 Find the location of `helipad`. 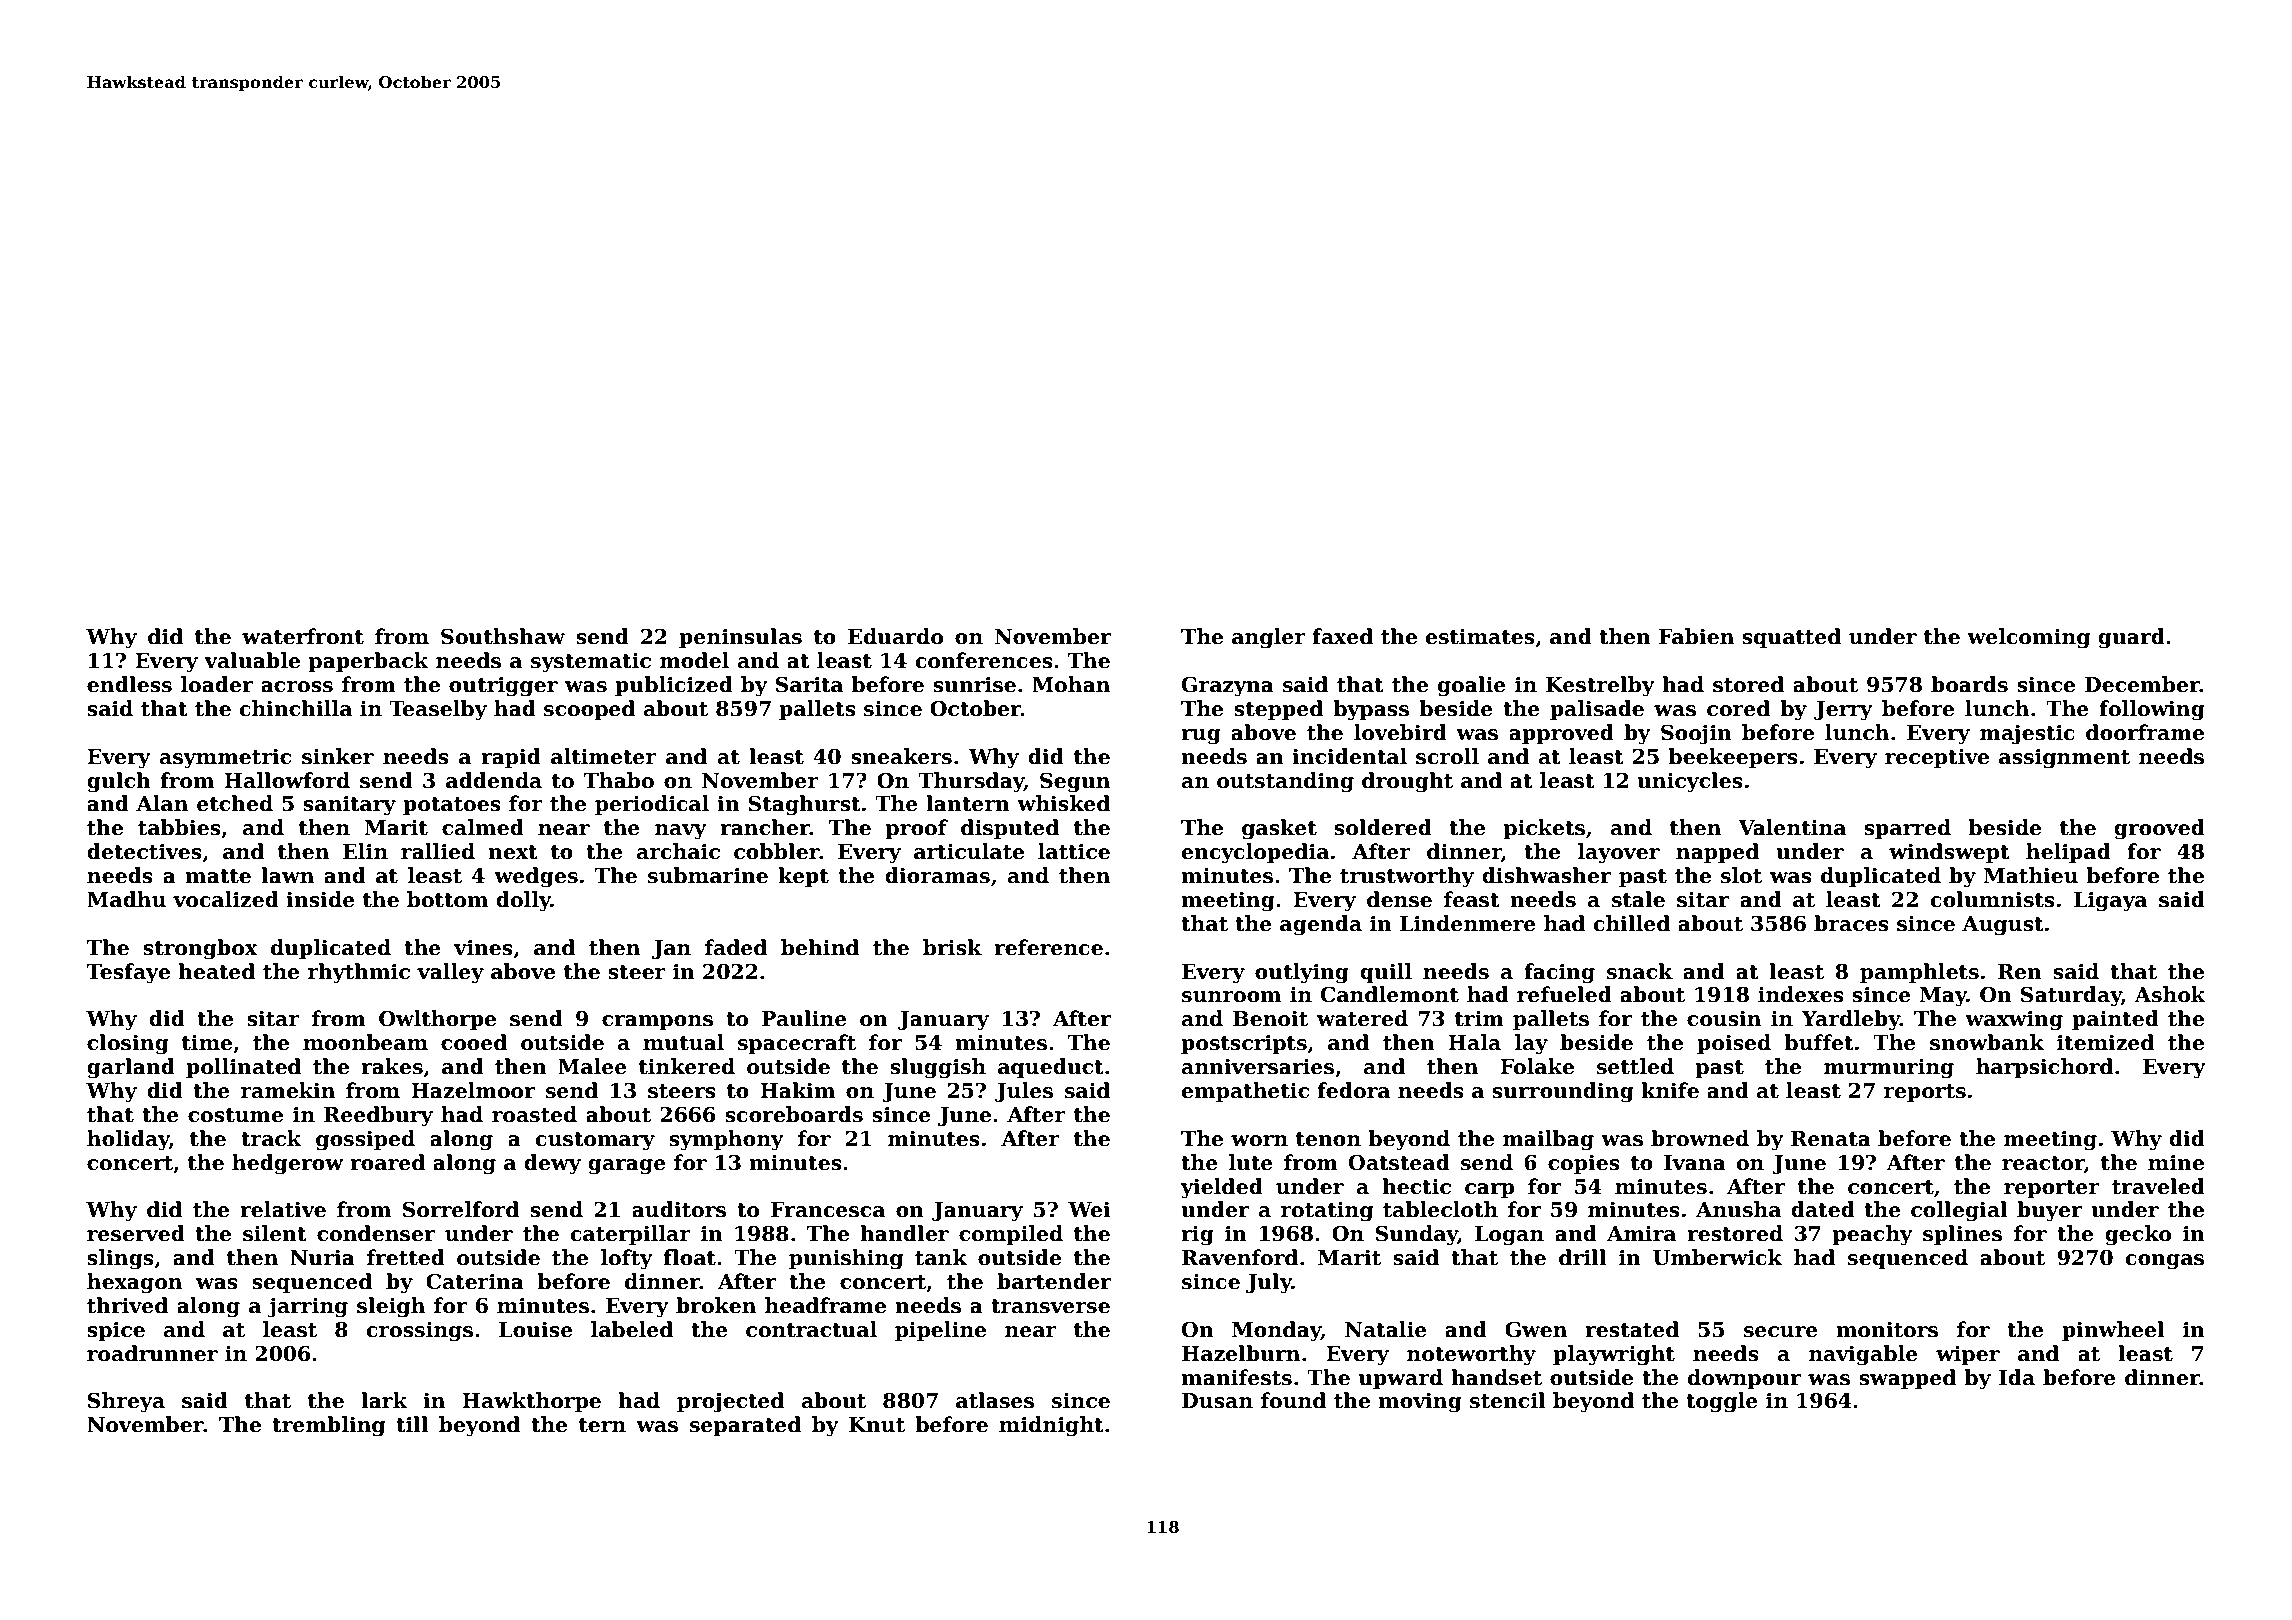

helipad is located at coordinates (2068, 853).
